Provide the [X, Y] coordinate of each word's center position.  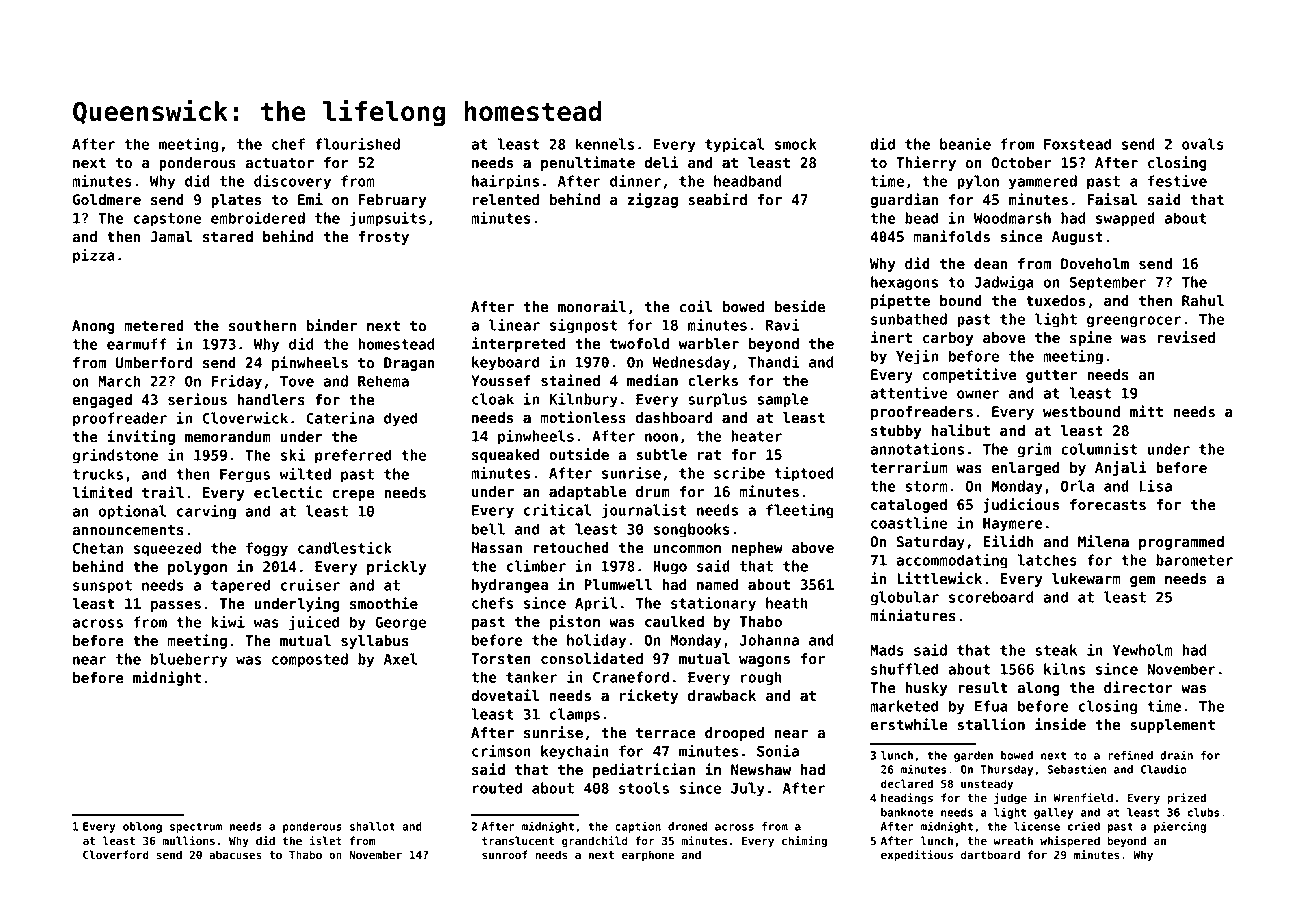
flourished [357, 144]
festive [1177, 181]
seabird [717, 199]
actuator [279, 163]
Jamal [171, 237]
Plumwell [618, 585]
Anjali [1121, 468]
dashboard [674, 417]
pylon [978, 182]
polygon [197, 568]
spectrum [196, 827]
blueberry [189, 660]
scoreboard [991, 597]
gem [1142, 581]
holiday [596, 641]
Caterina [340, 418]
